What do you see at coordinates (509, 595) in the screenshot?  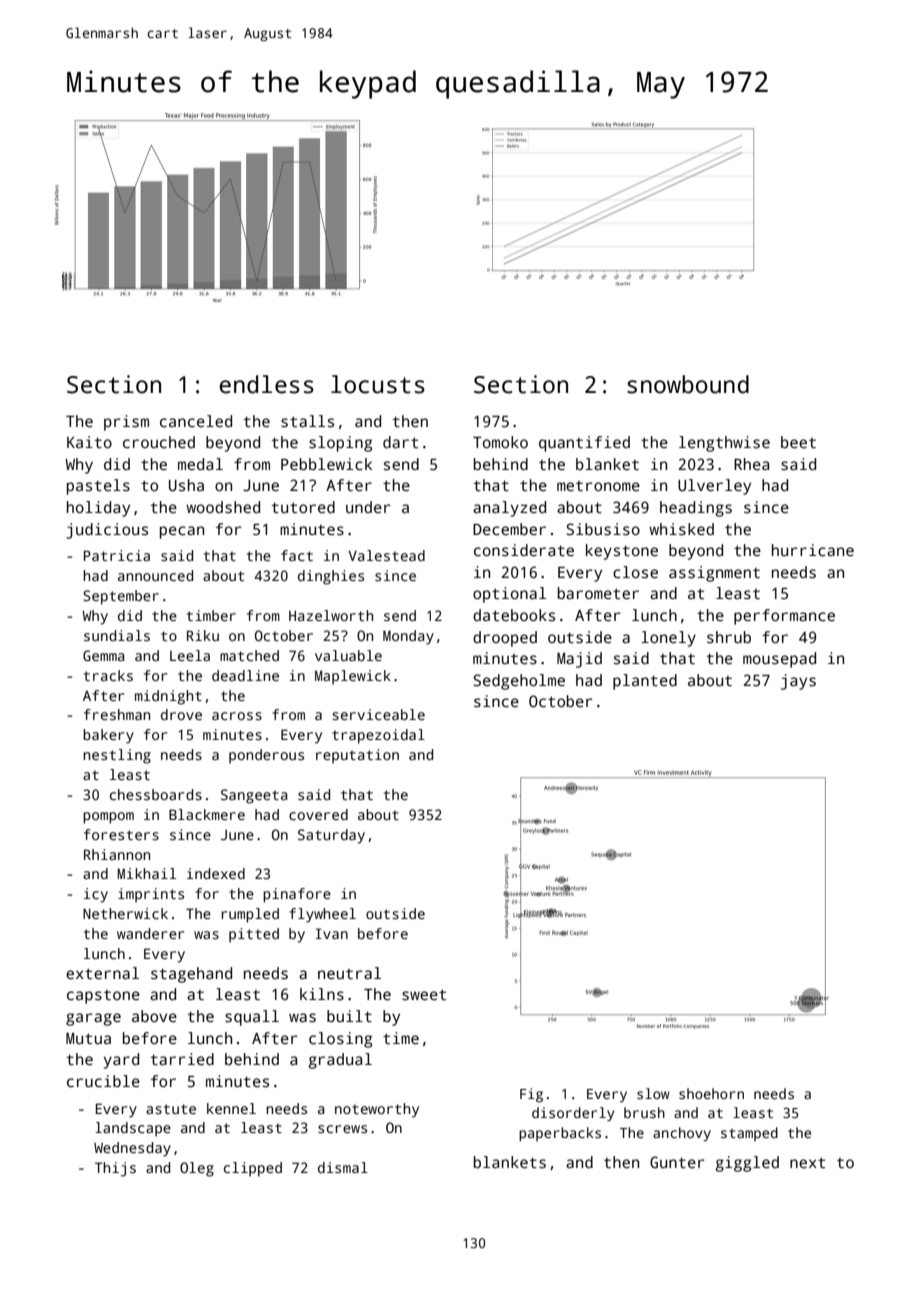 I see `optional` at bounding box center [509, 595].
